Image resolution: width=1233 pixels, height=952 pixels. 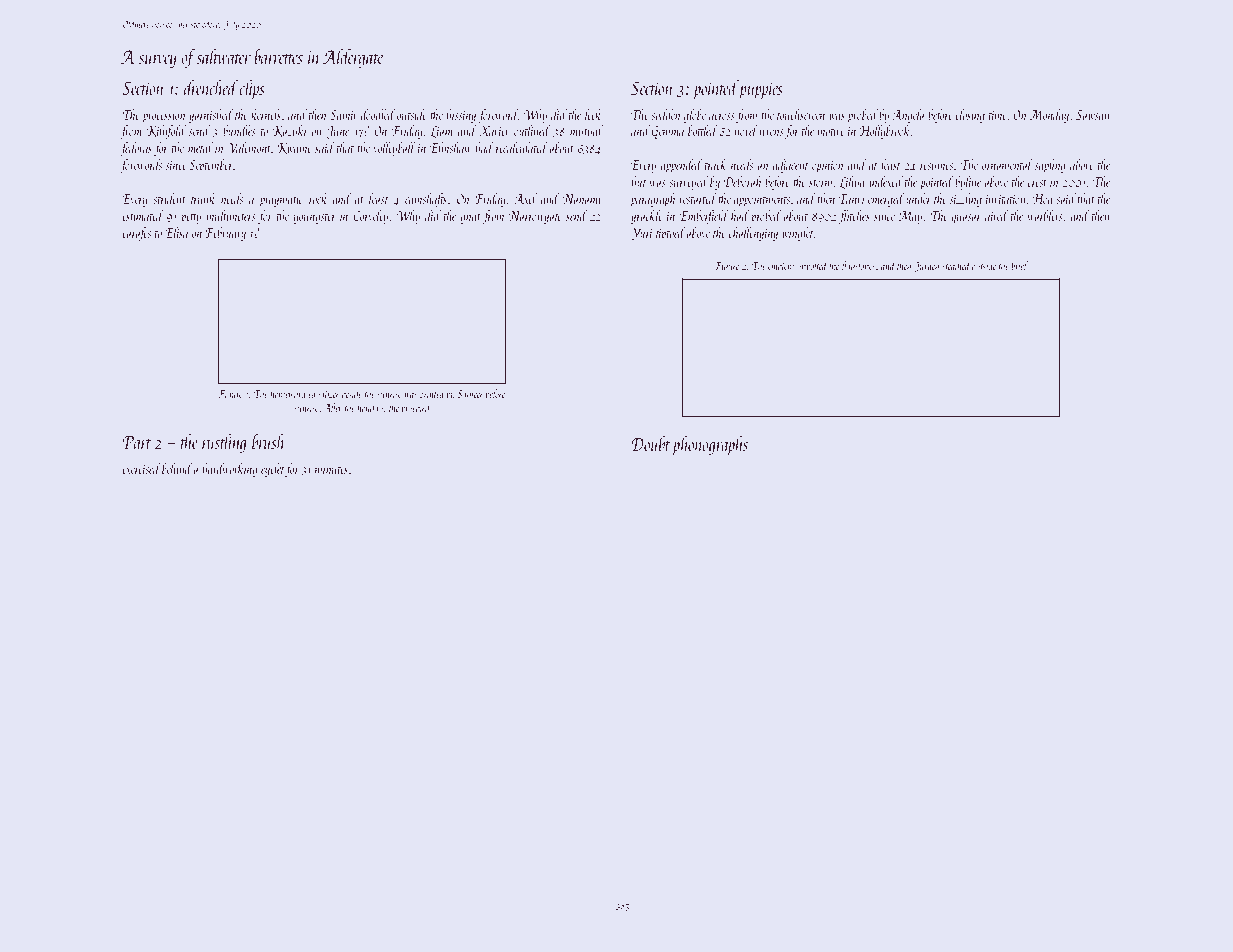 I want to click on puppies, so click(x=761, y=90).
